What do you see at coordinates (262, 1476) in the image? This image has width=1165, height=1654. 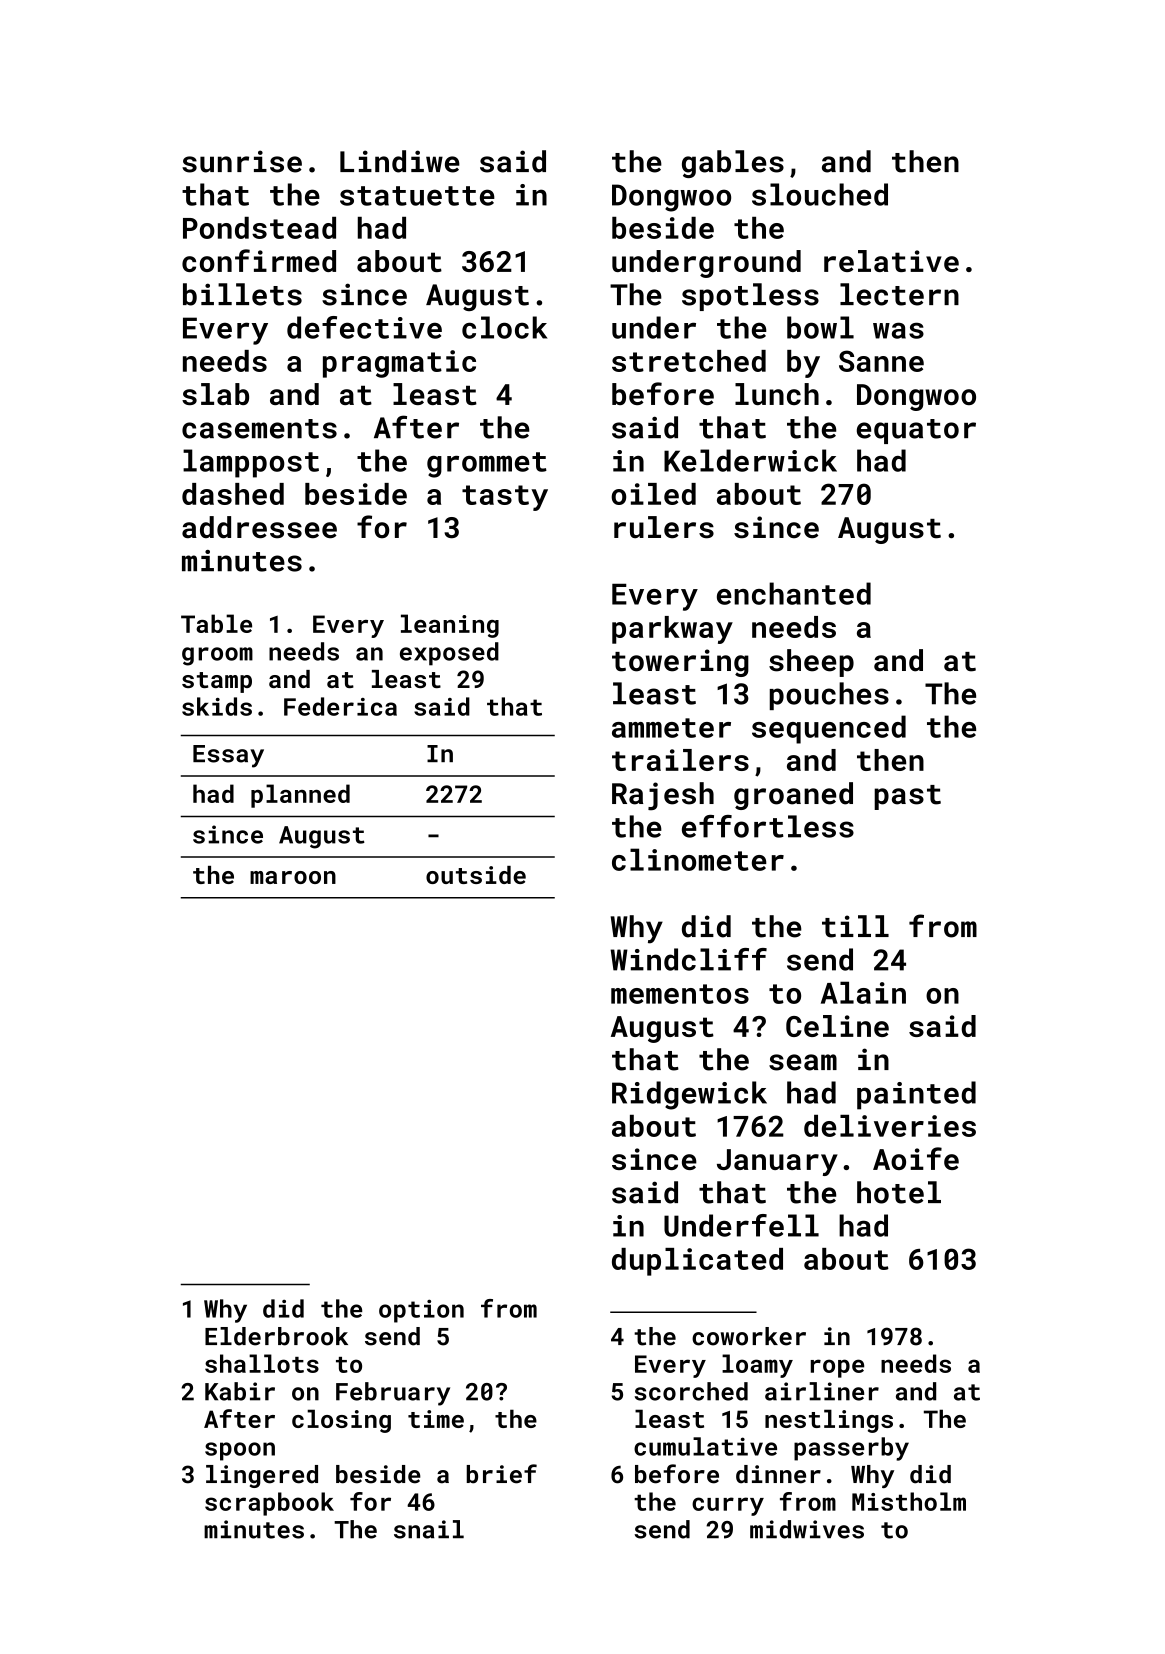 I see `lingered` at bounding box center [262, 1476].
